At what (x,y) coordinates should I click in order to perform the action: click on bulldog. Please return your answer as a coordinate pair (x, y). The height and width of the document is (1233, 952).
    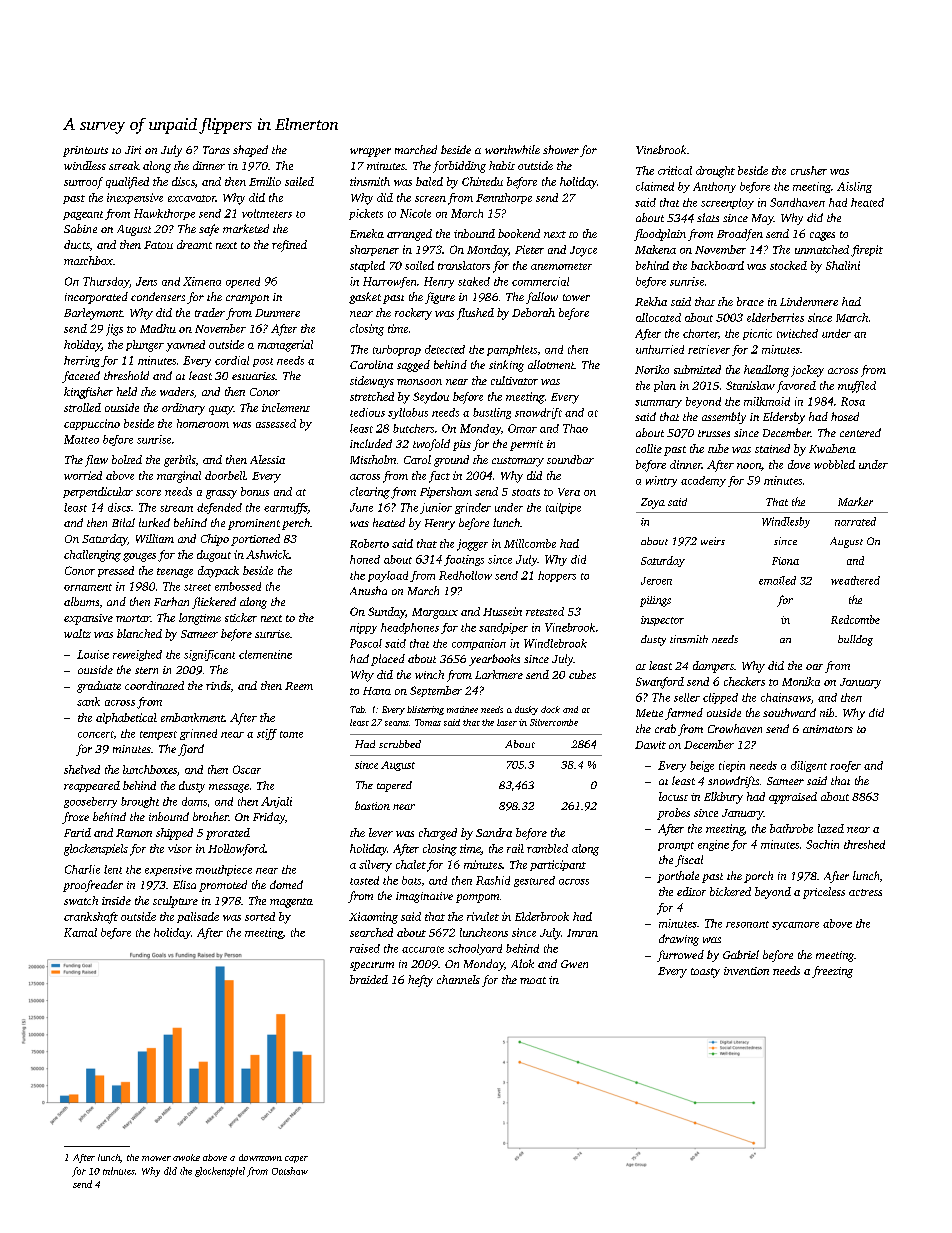
    Looking at the image, I should click on (855, 640).
